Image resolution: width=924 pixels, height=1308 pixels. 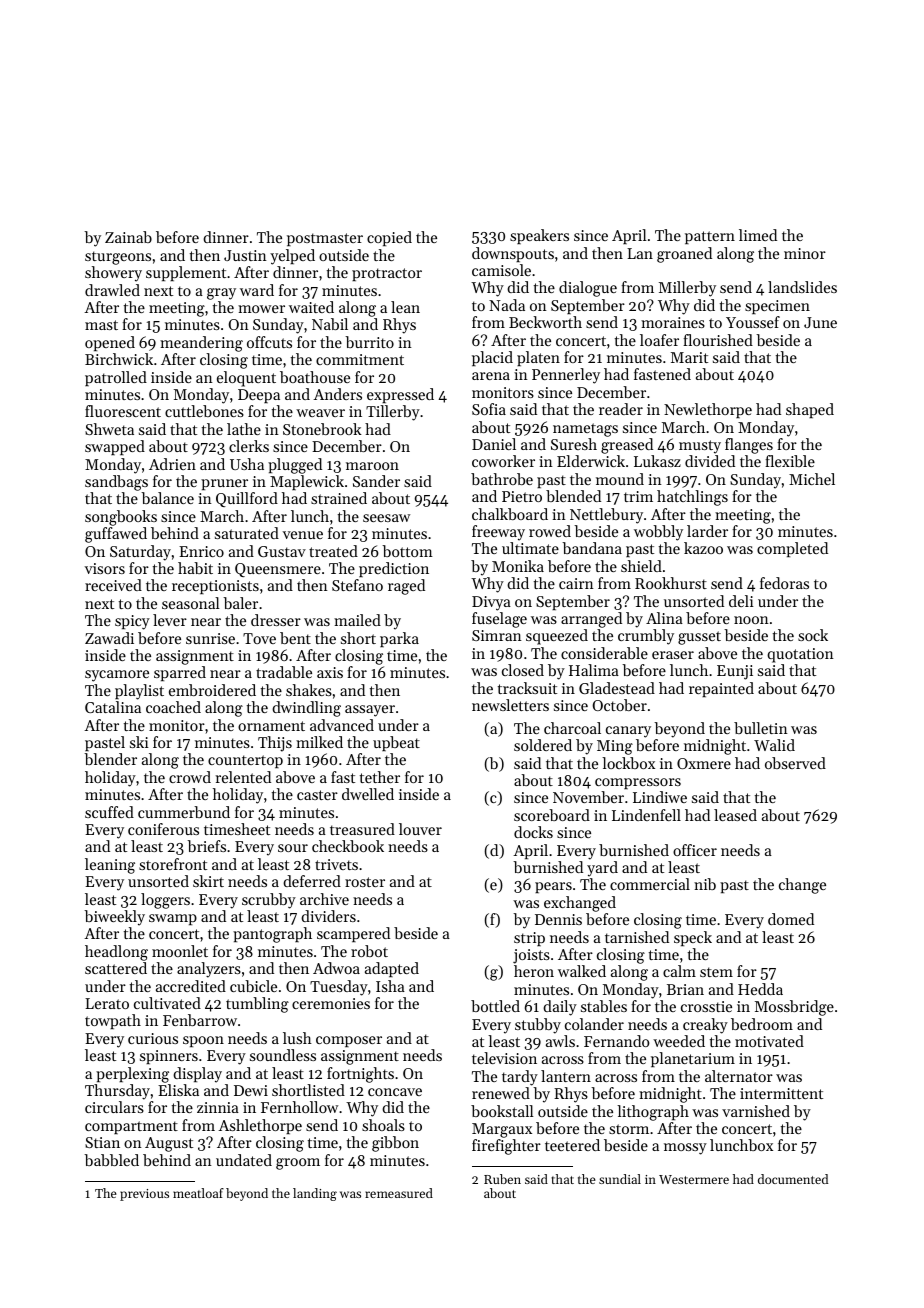 What do you see at coordinates (245, 255) in the page?
I see `Justin` at bounding box center [245, 255].
